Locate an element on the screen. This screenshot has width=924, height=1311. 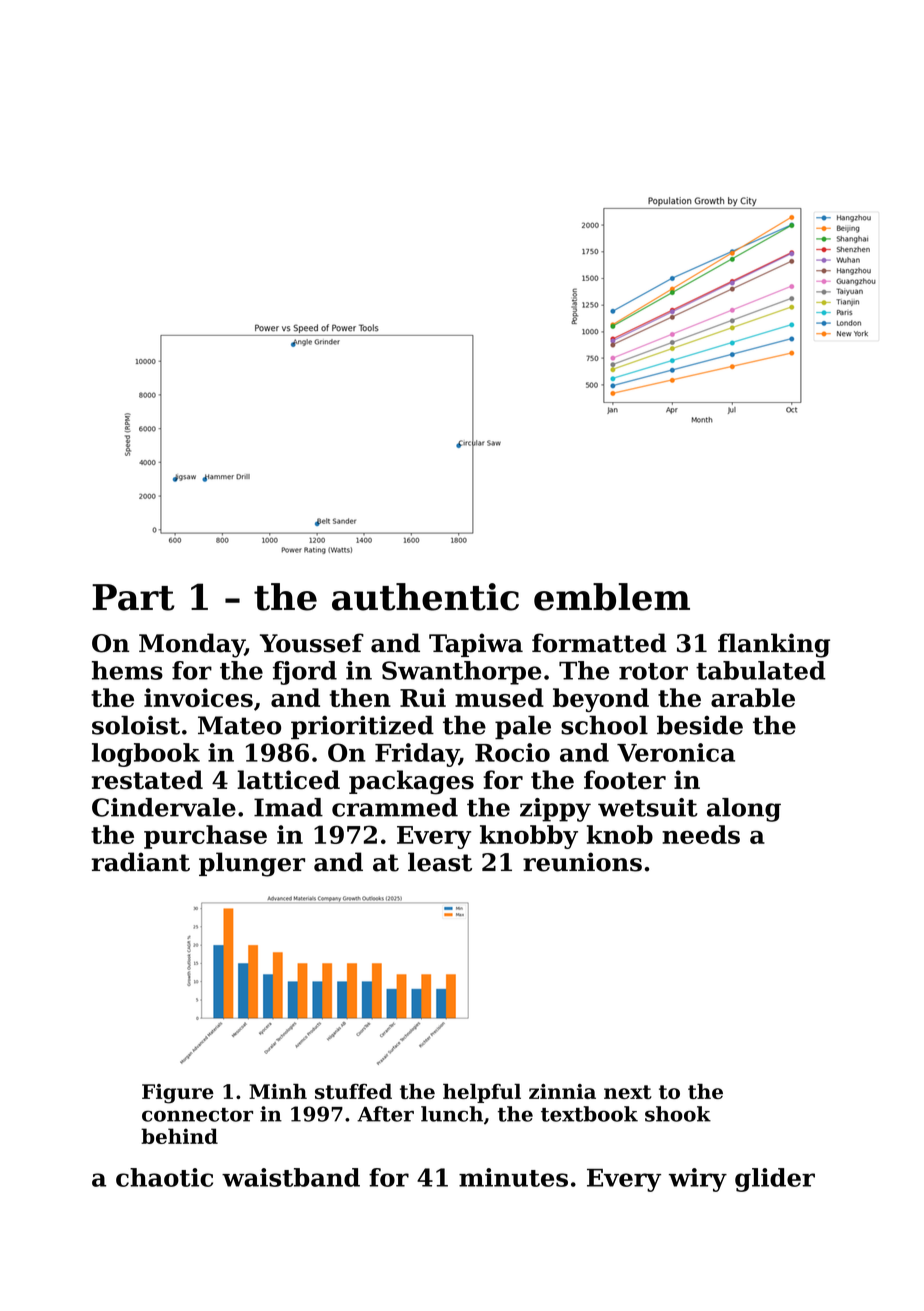
crammed is located at coordinates (395, 807).
